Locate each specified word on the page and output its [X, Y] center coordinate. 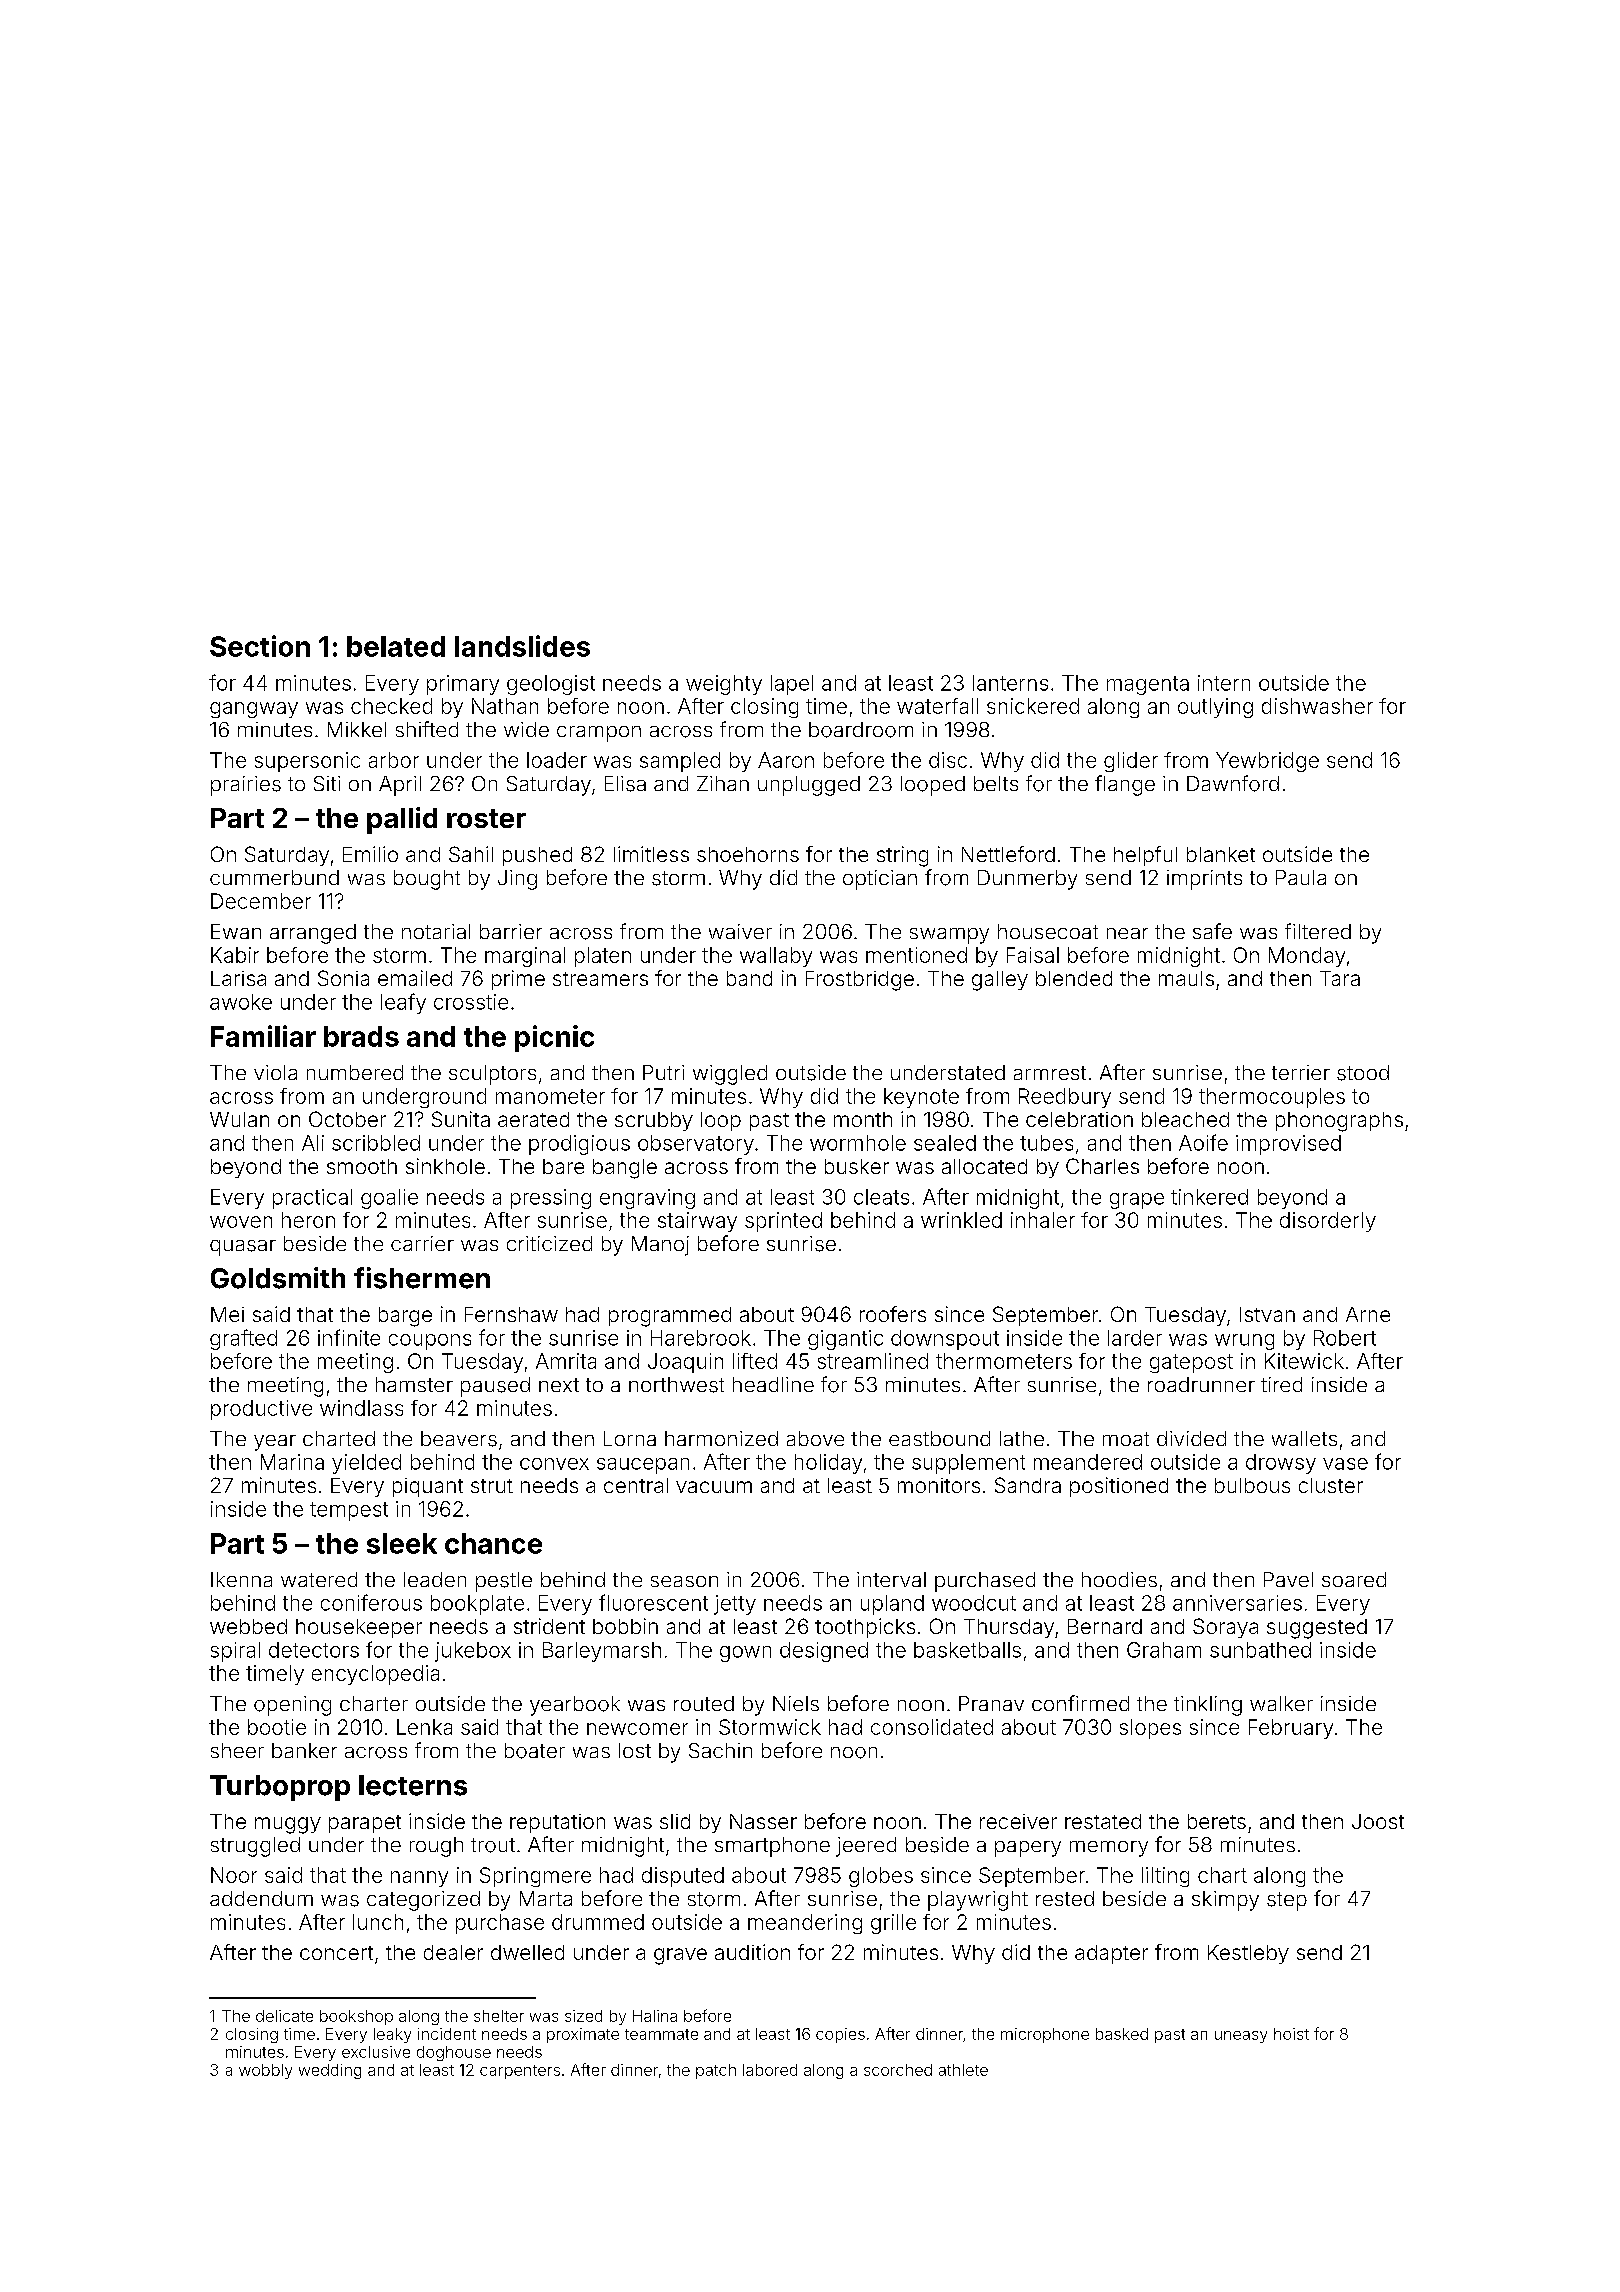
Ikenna [241, 1579]
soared [1354, 1579]
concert [336, 1953]
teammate [661, 2034]
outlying [1215, 708]
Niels [796, 1703]
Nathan [505, 706]
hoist [1291, 2034]
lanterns [1010, 683]
